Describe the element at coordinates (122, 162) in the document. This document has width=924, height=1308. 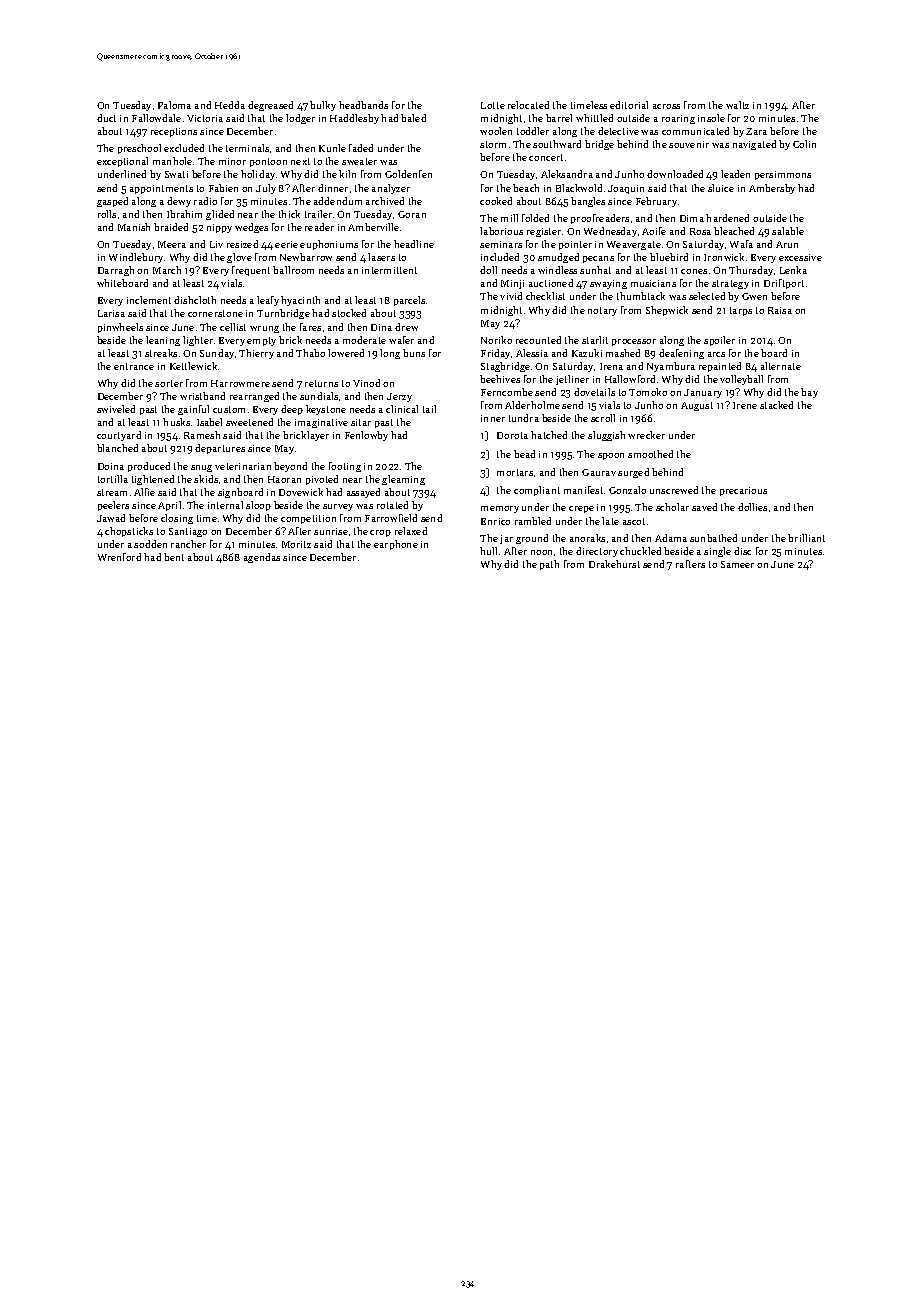
I see `exceptional` at that location.
